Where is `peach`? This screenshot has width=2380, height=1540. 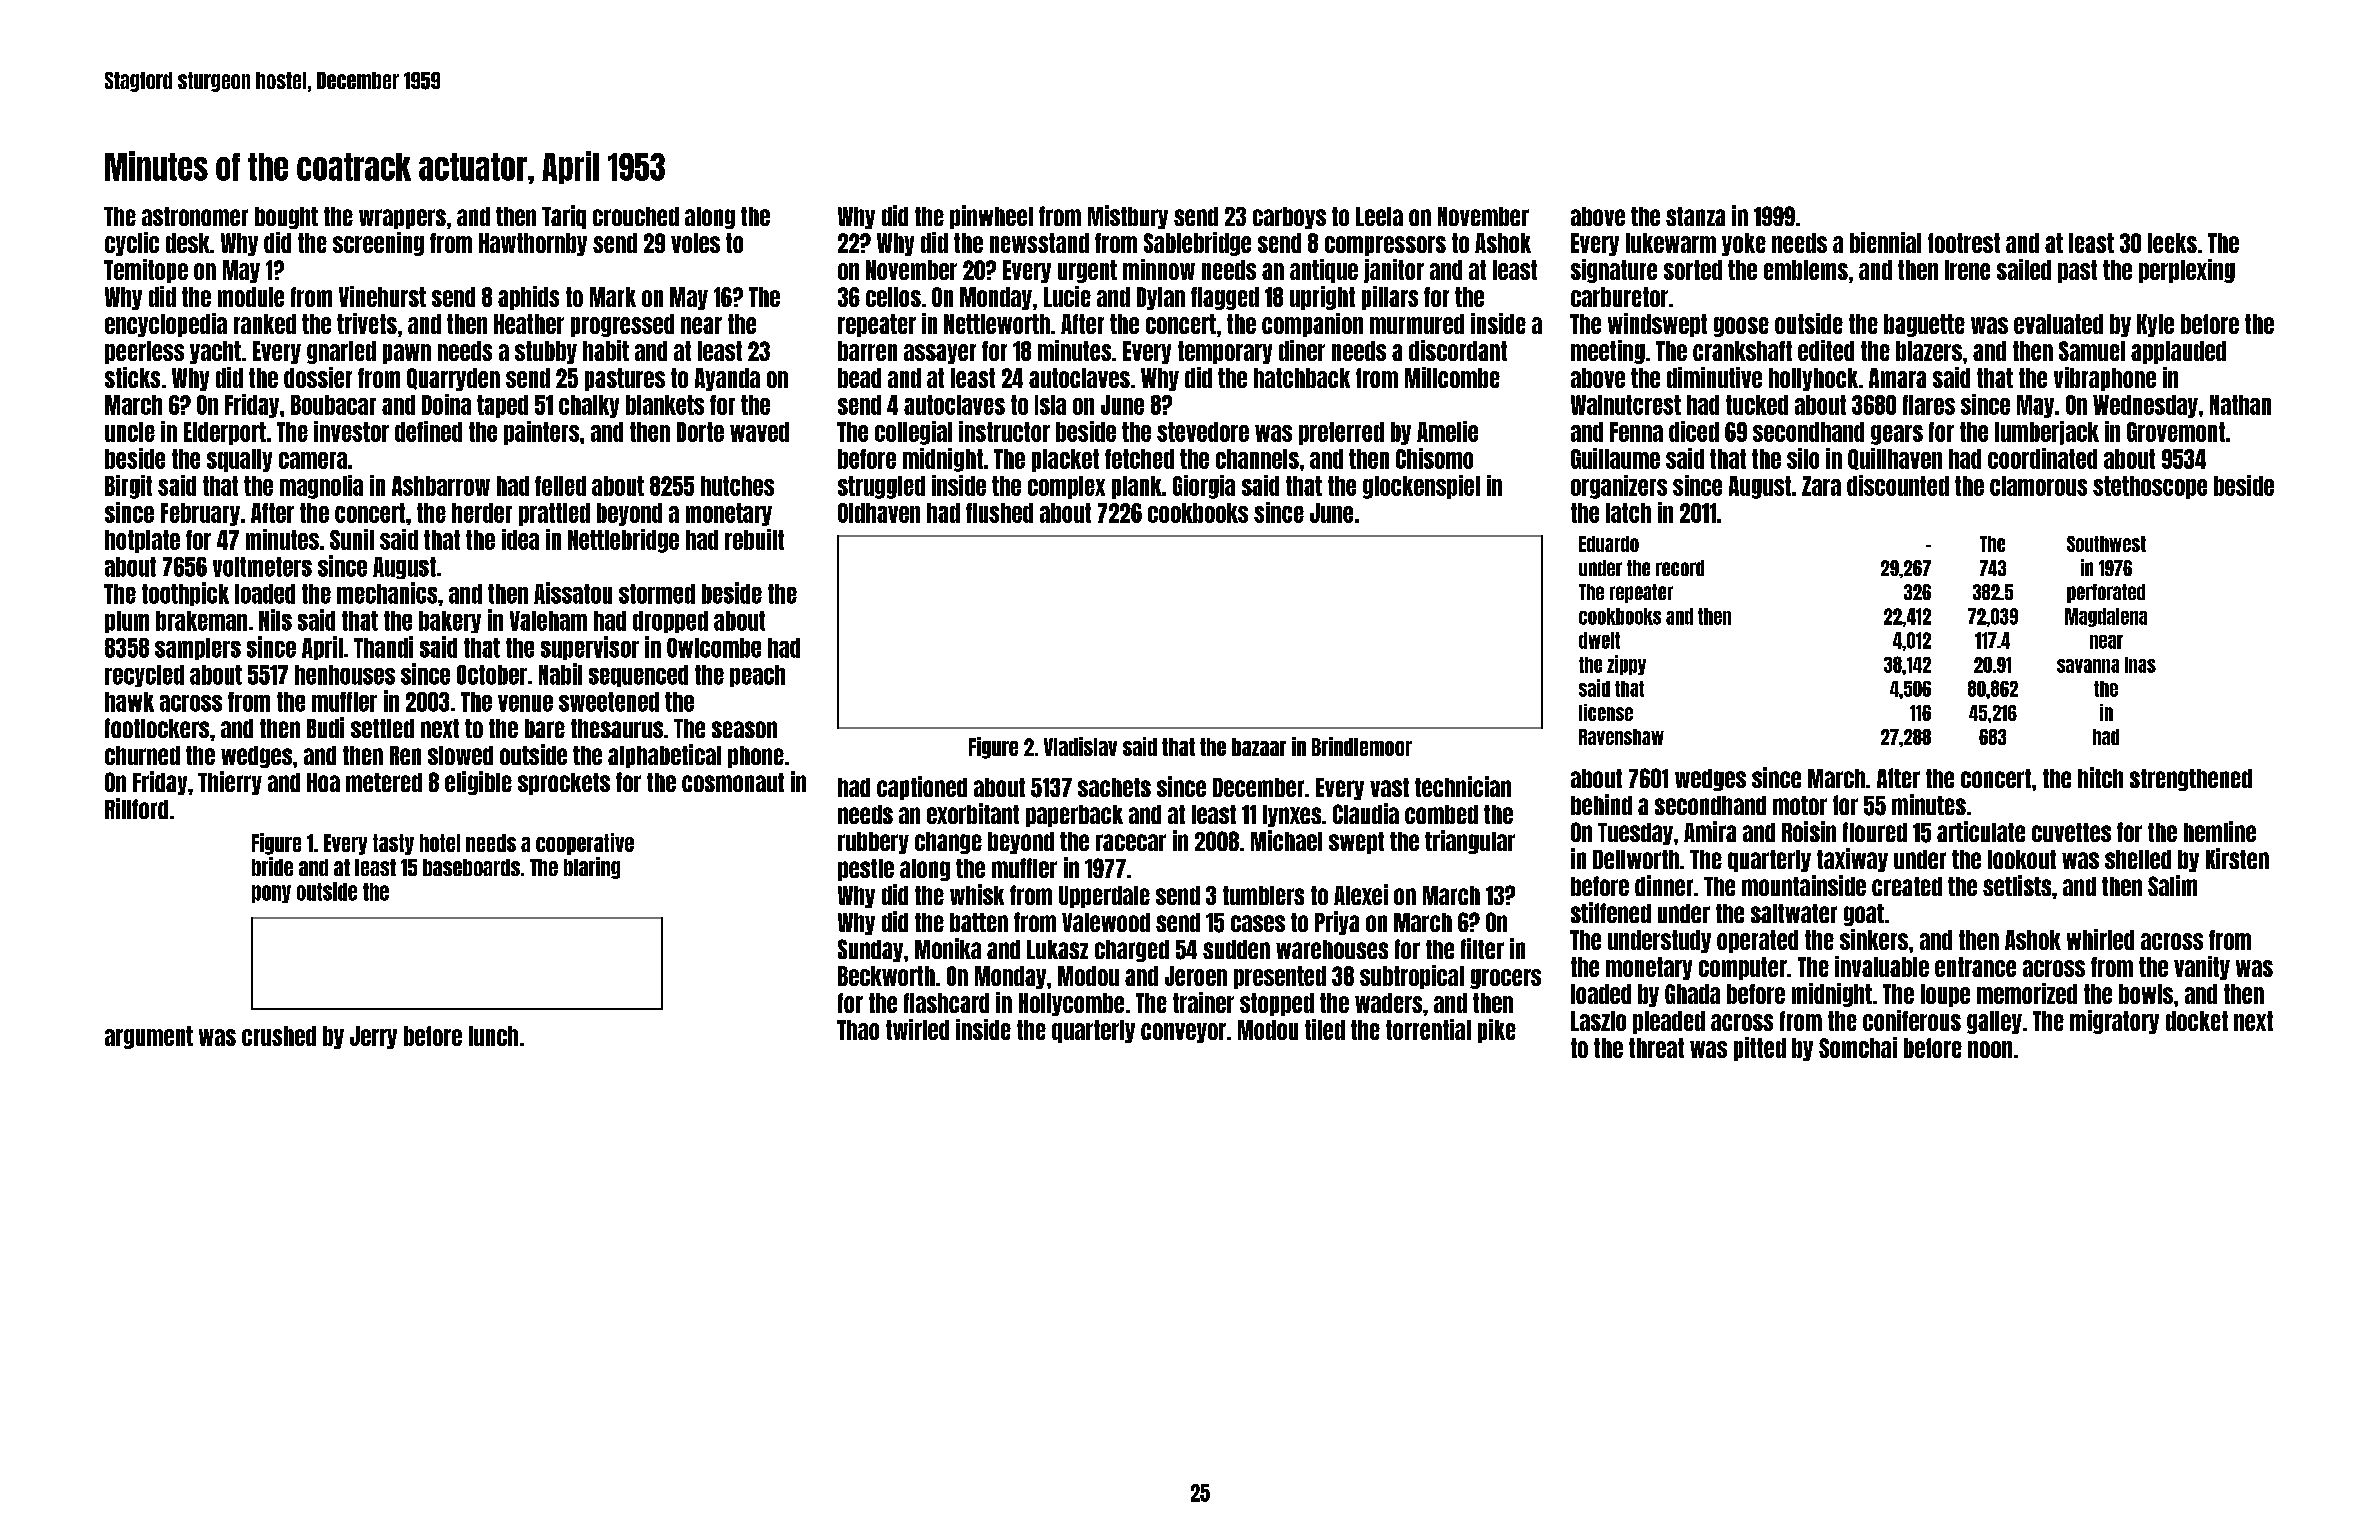 peach is located at coordinates (757, 676).
